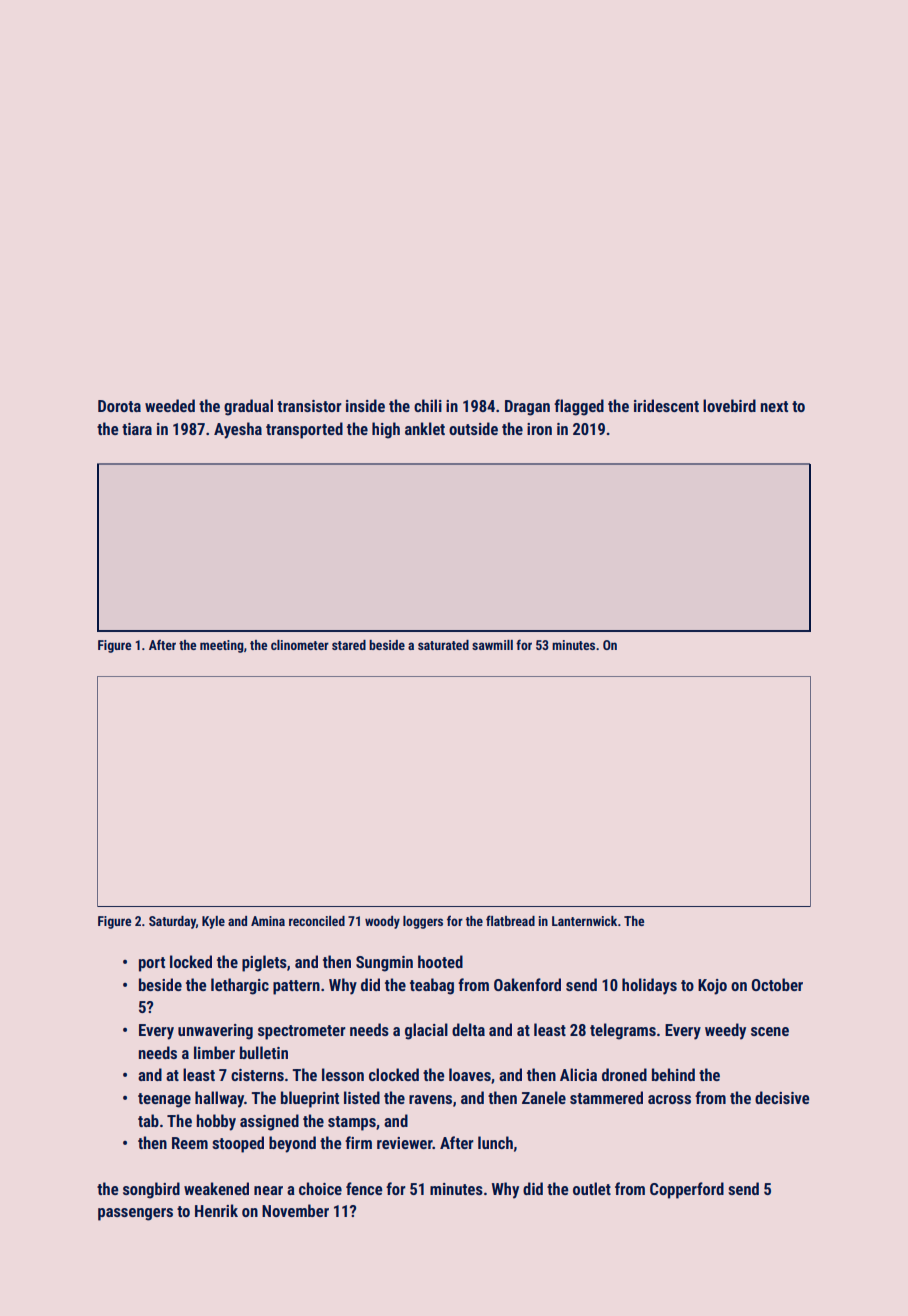 The height and width of the screenshot is (1316, 908). I want to click on anklet, so click(425, 428).
